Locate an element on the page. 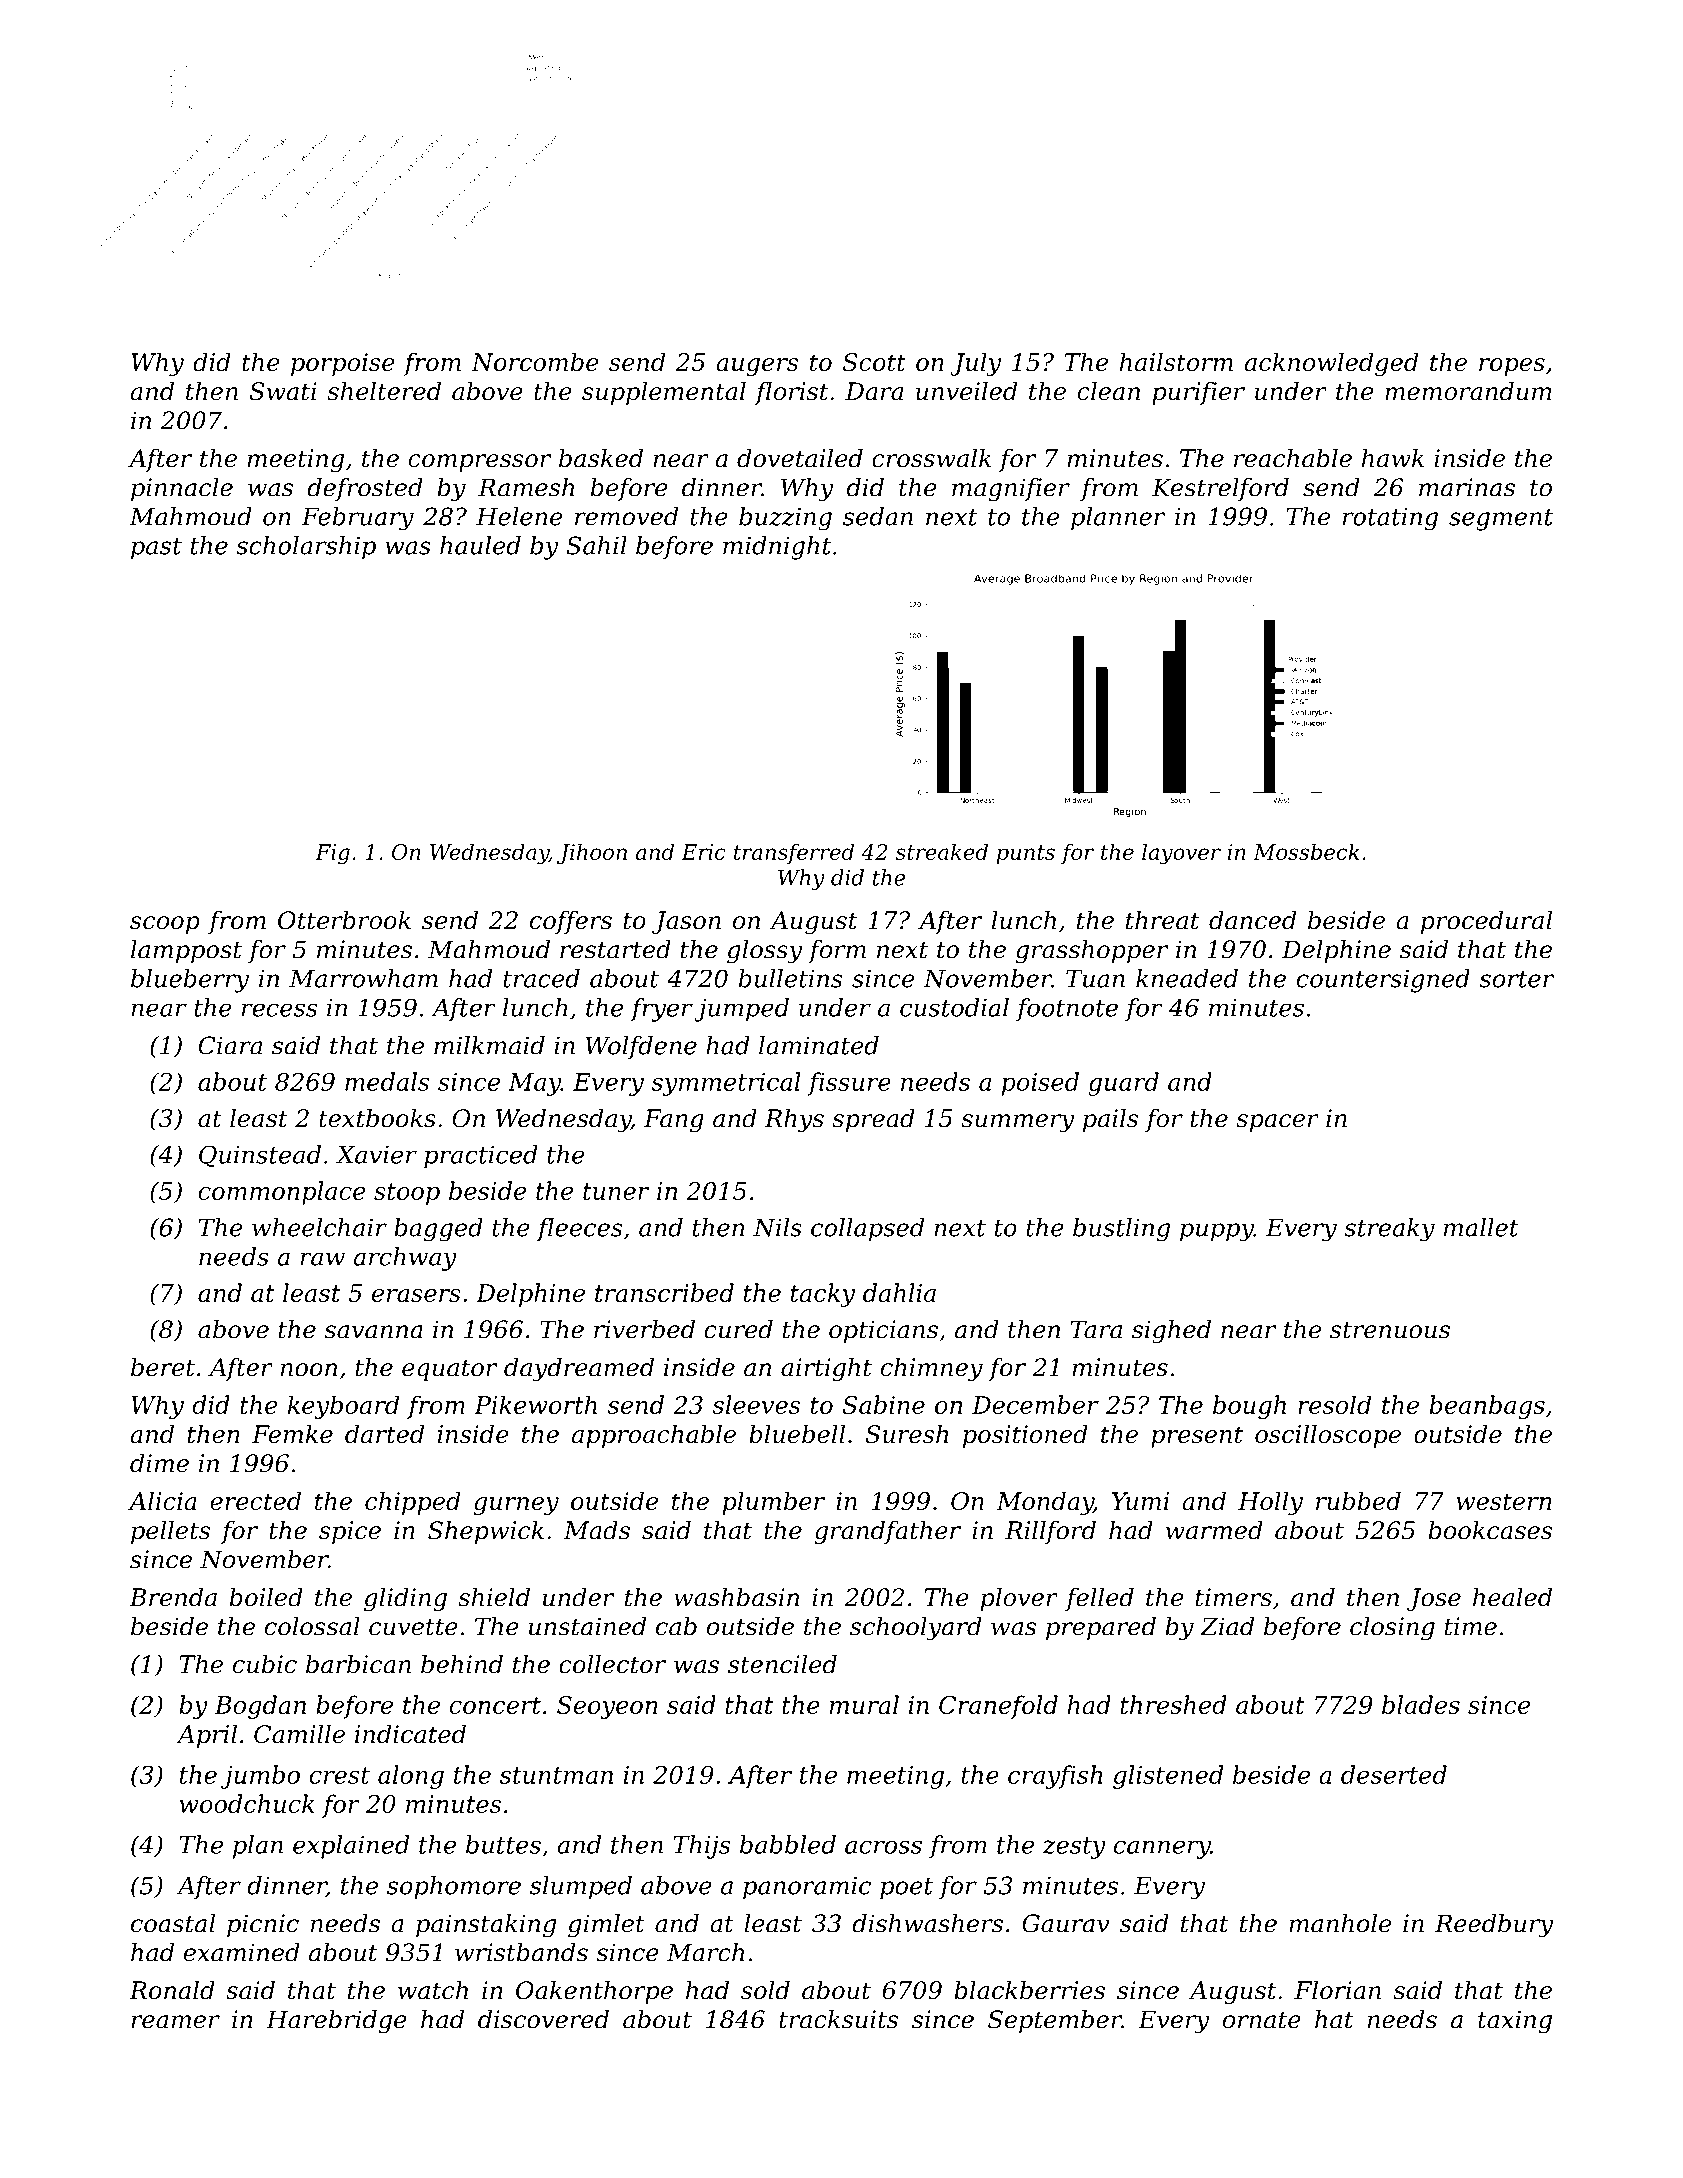 The image size is (1683, 2178). sighed is located at coordinates (1171, 1332).
